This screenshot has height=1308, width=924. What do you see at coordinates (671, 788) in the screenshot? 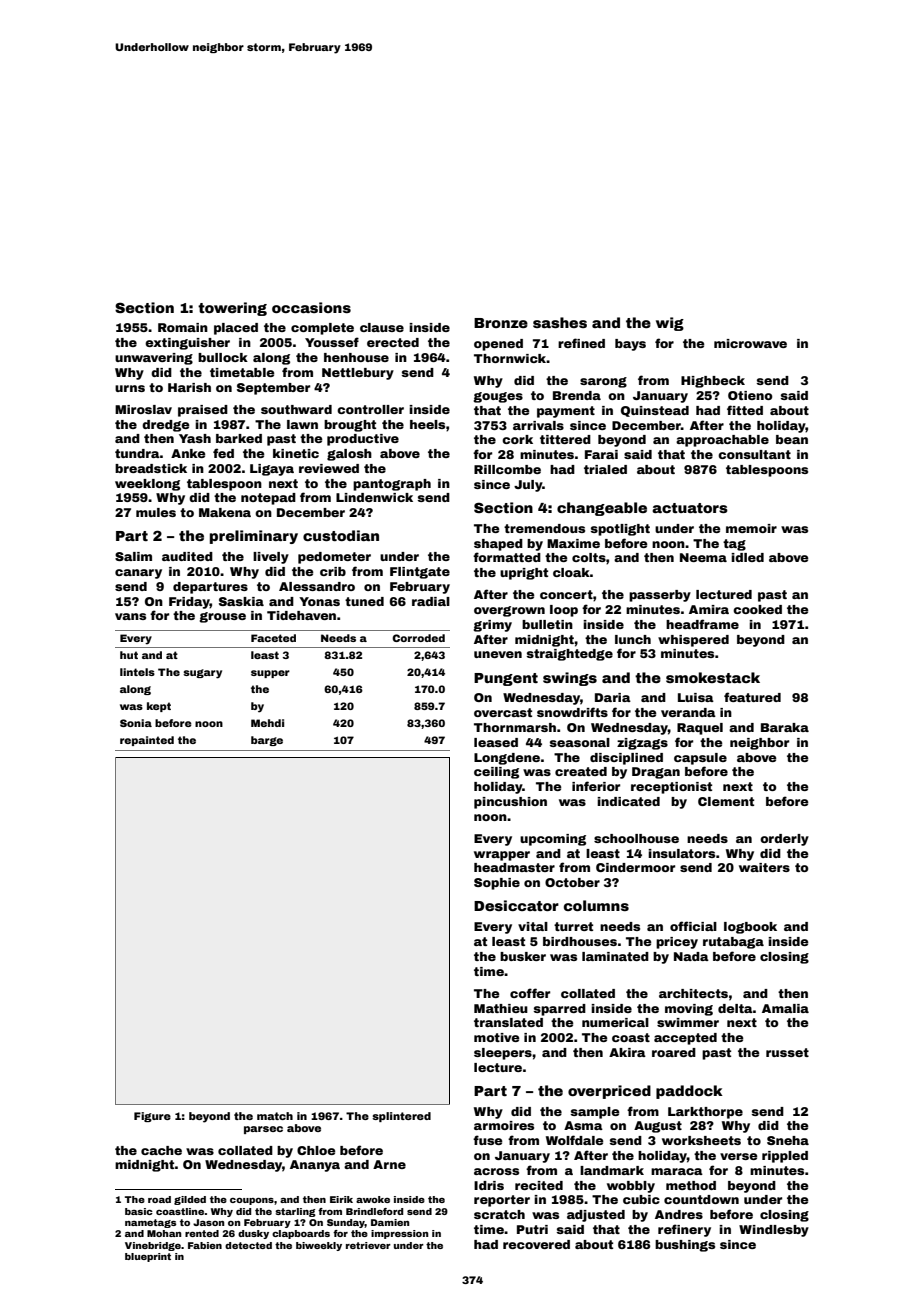
I see `receptionist` at bounding box center [671, 788].
